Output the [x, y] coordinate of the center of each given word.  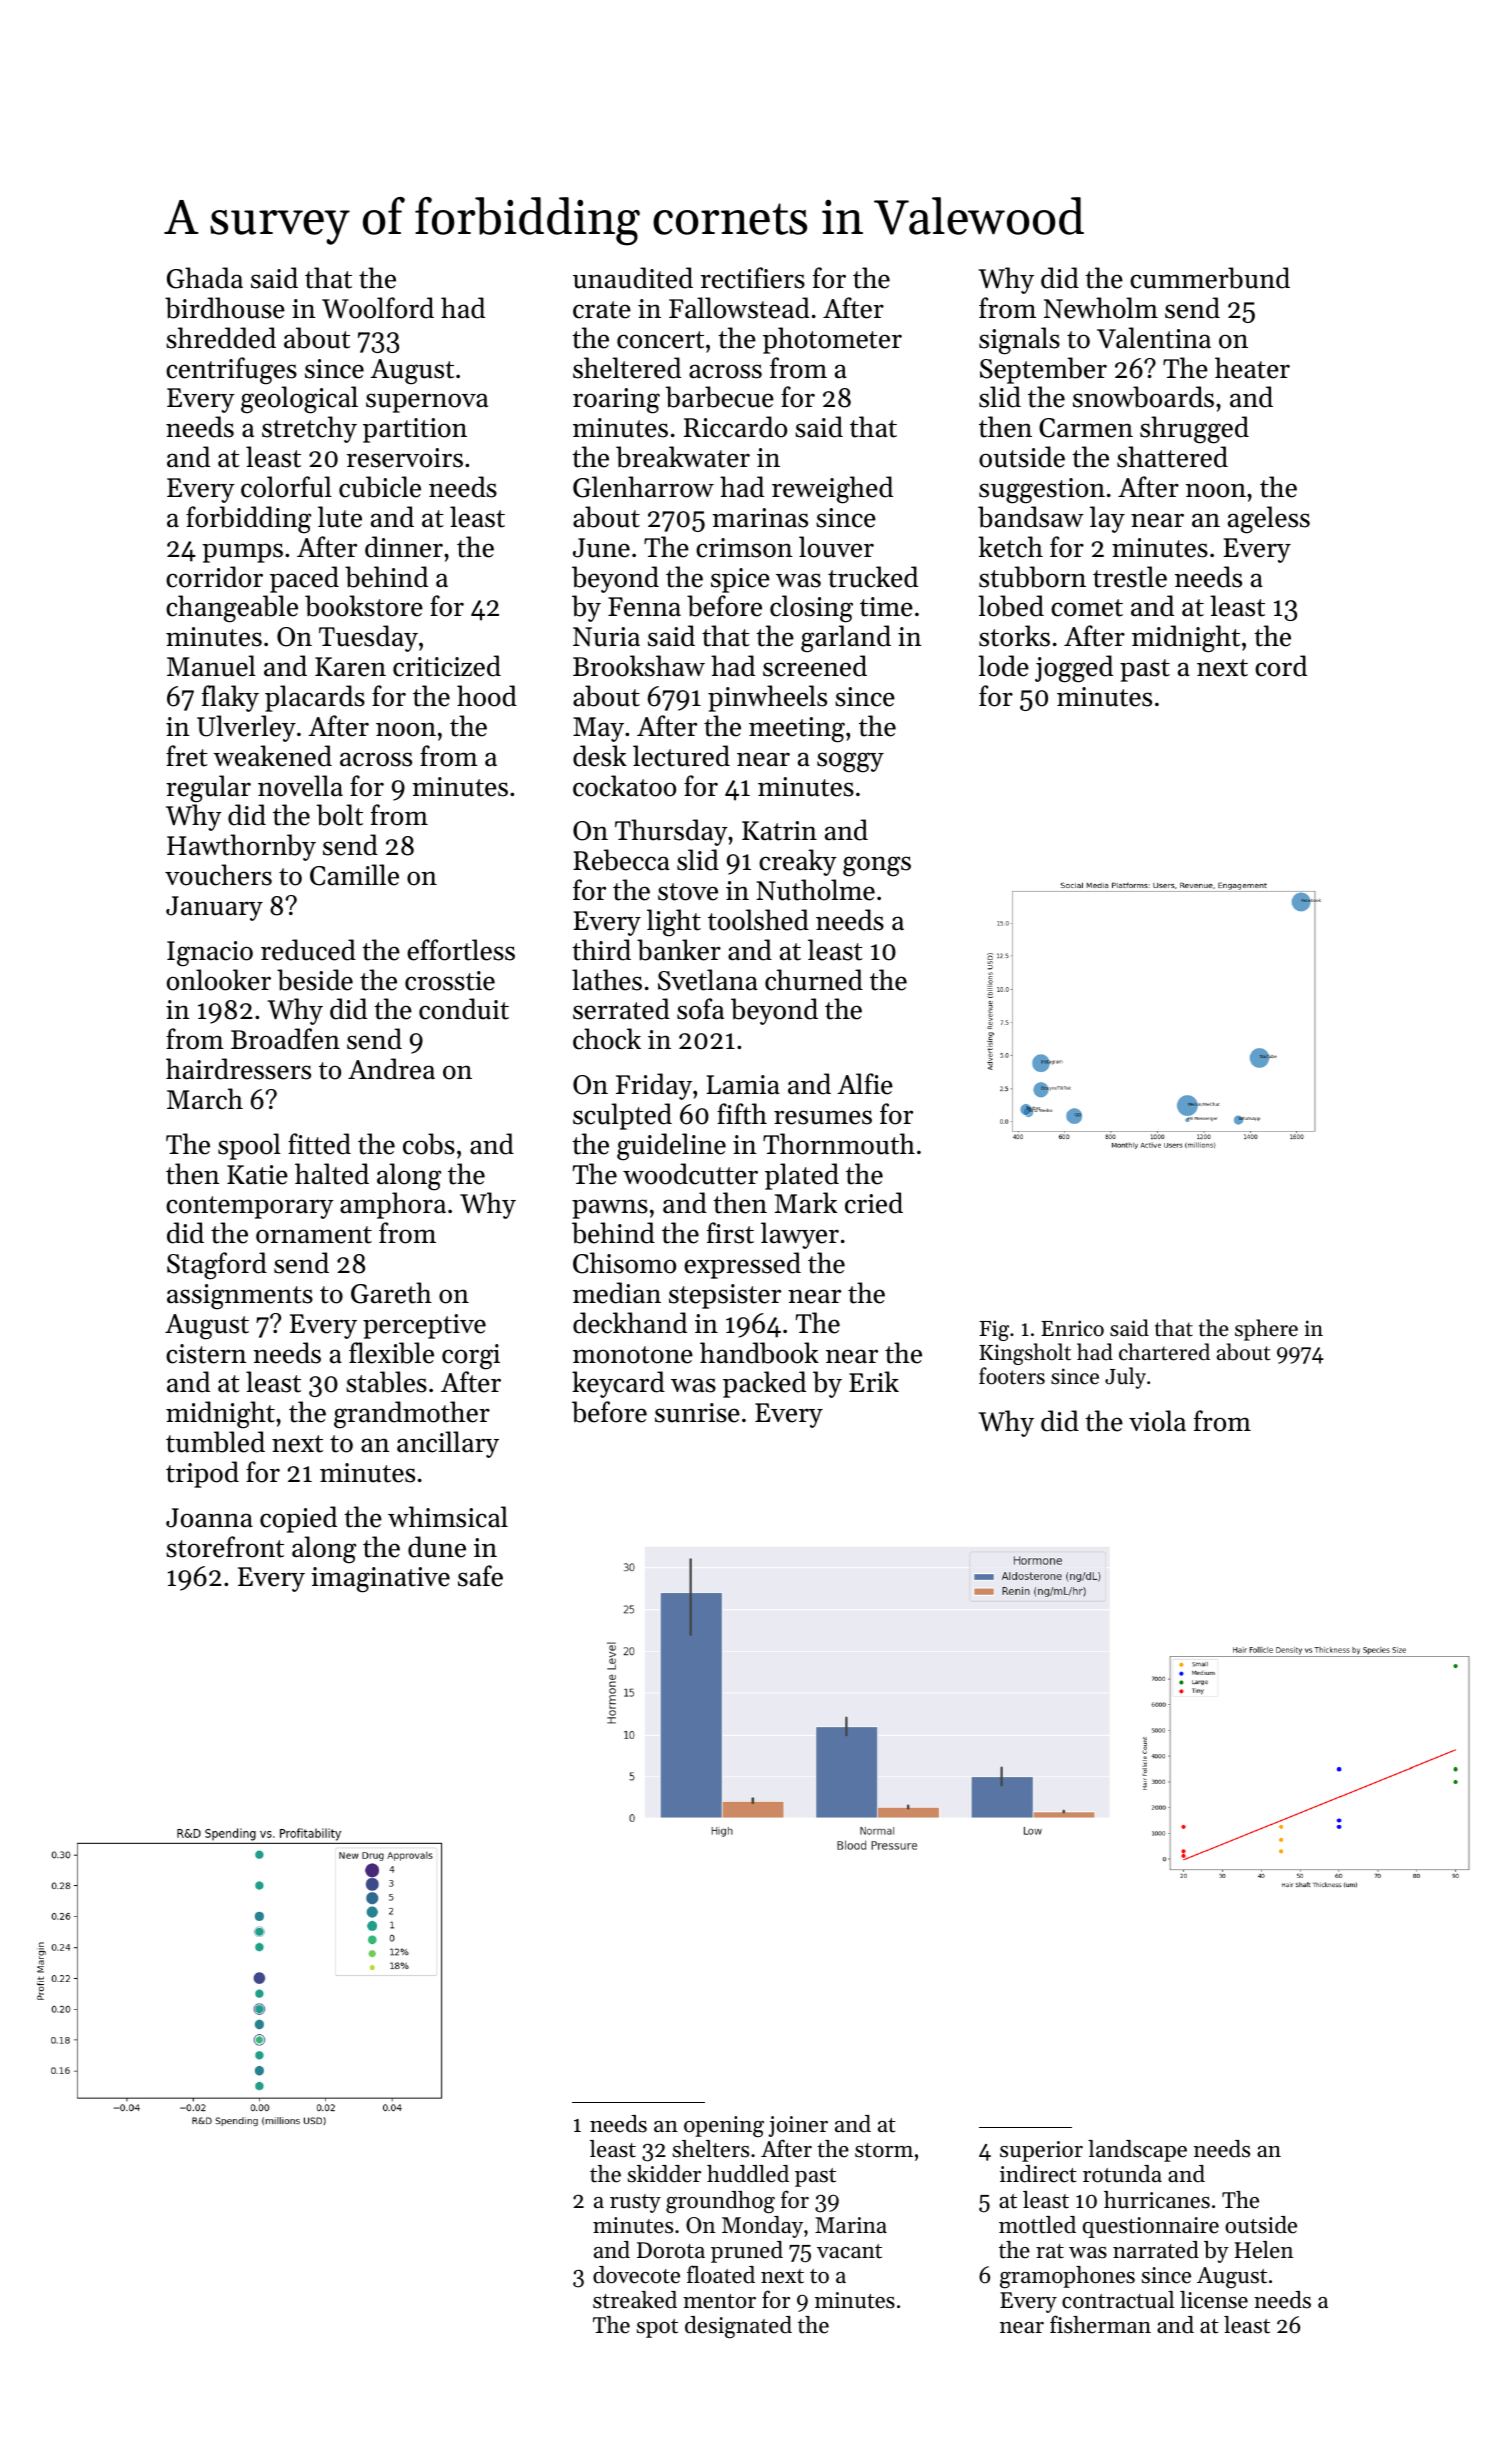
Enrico [1072, 1328]
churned [814, 980]
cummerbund [1210, 278]
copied [298, 1519]
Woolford [378, 308]
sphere [1266, 1330]
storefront [225, 1547]
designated [738, 2327]
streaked [635, 2300]
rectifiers [753, 278]
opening [724, 2127]
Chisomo [624, 1263]
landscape [1137, 2151]
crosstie [450, 981]
